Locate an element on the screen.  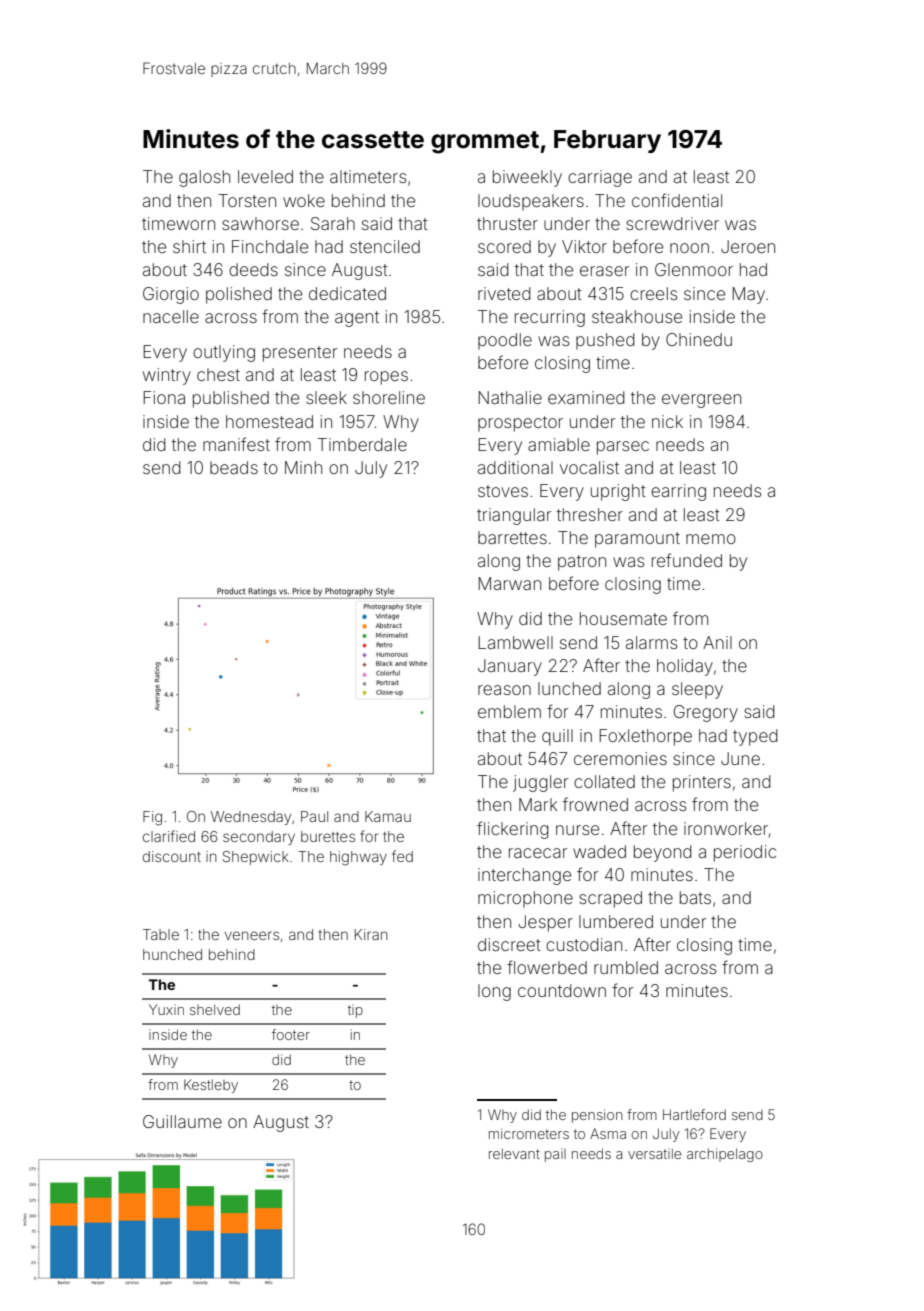
clarified is located at coordinates (169, 836).
